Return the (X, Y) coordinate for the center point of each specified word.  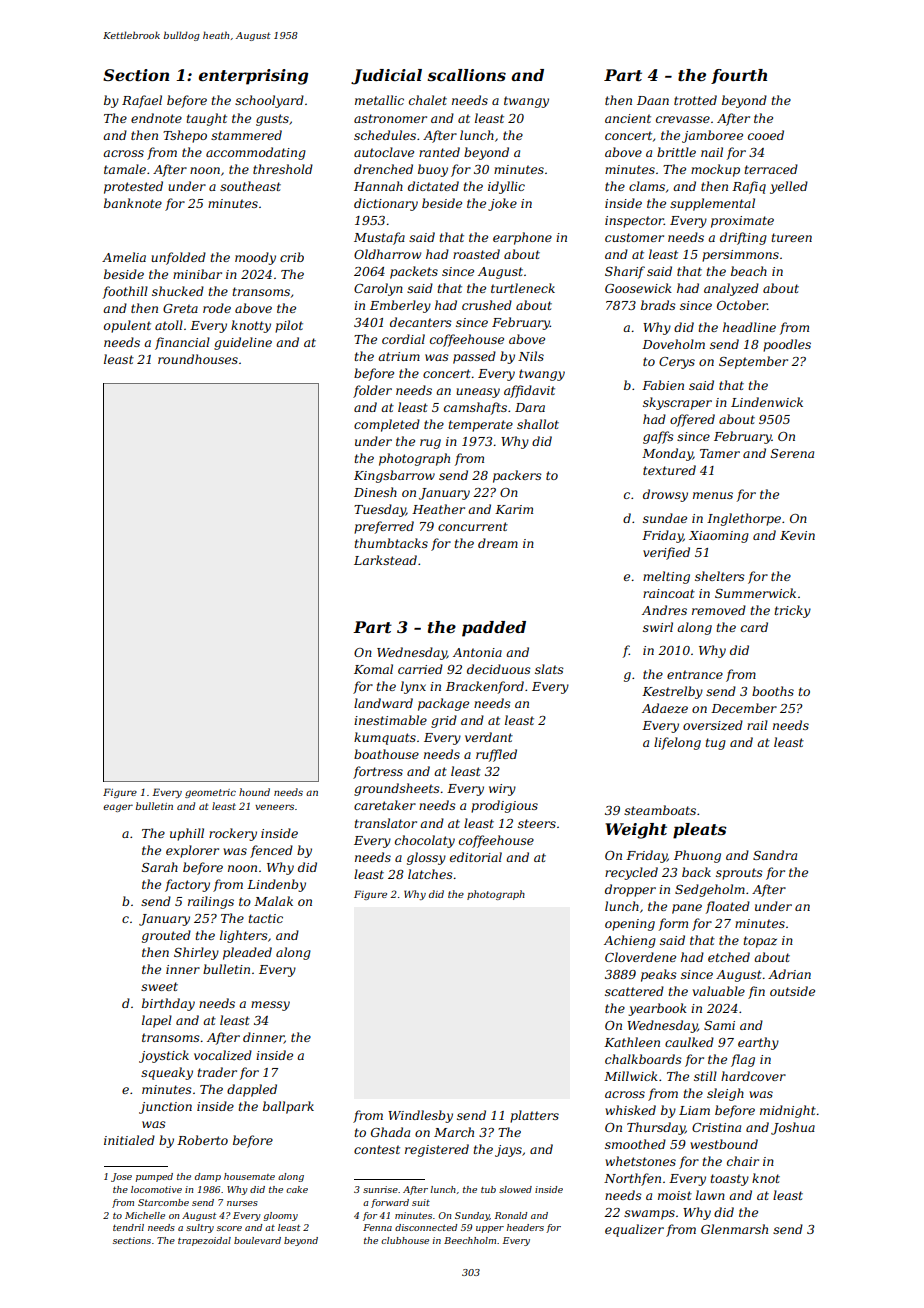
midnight (788, 1111)
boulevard (257, 1240)
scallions (466, 75)
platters (534, 1116)
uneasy (478, 393)
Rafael (142, 101)
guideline (243, 343)
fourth (739, 76)
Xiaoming (719, 537)
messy (270, 1006)
